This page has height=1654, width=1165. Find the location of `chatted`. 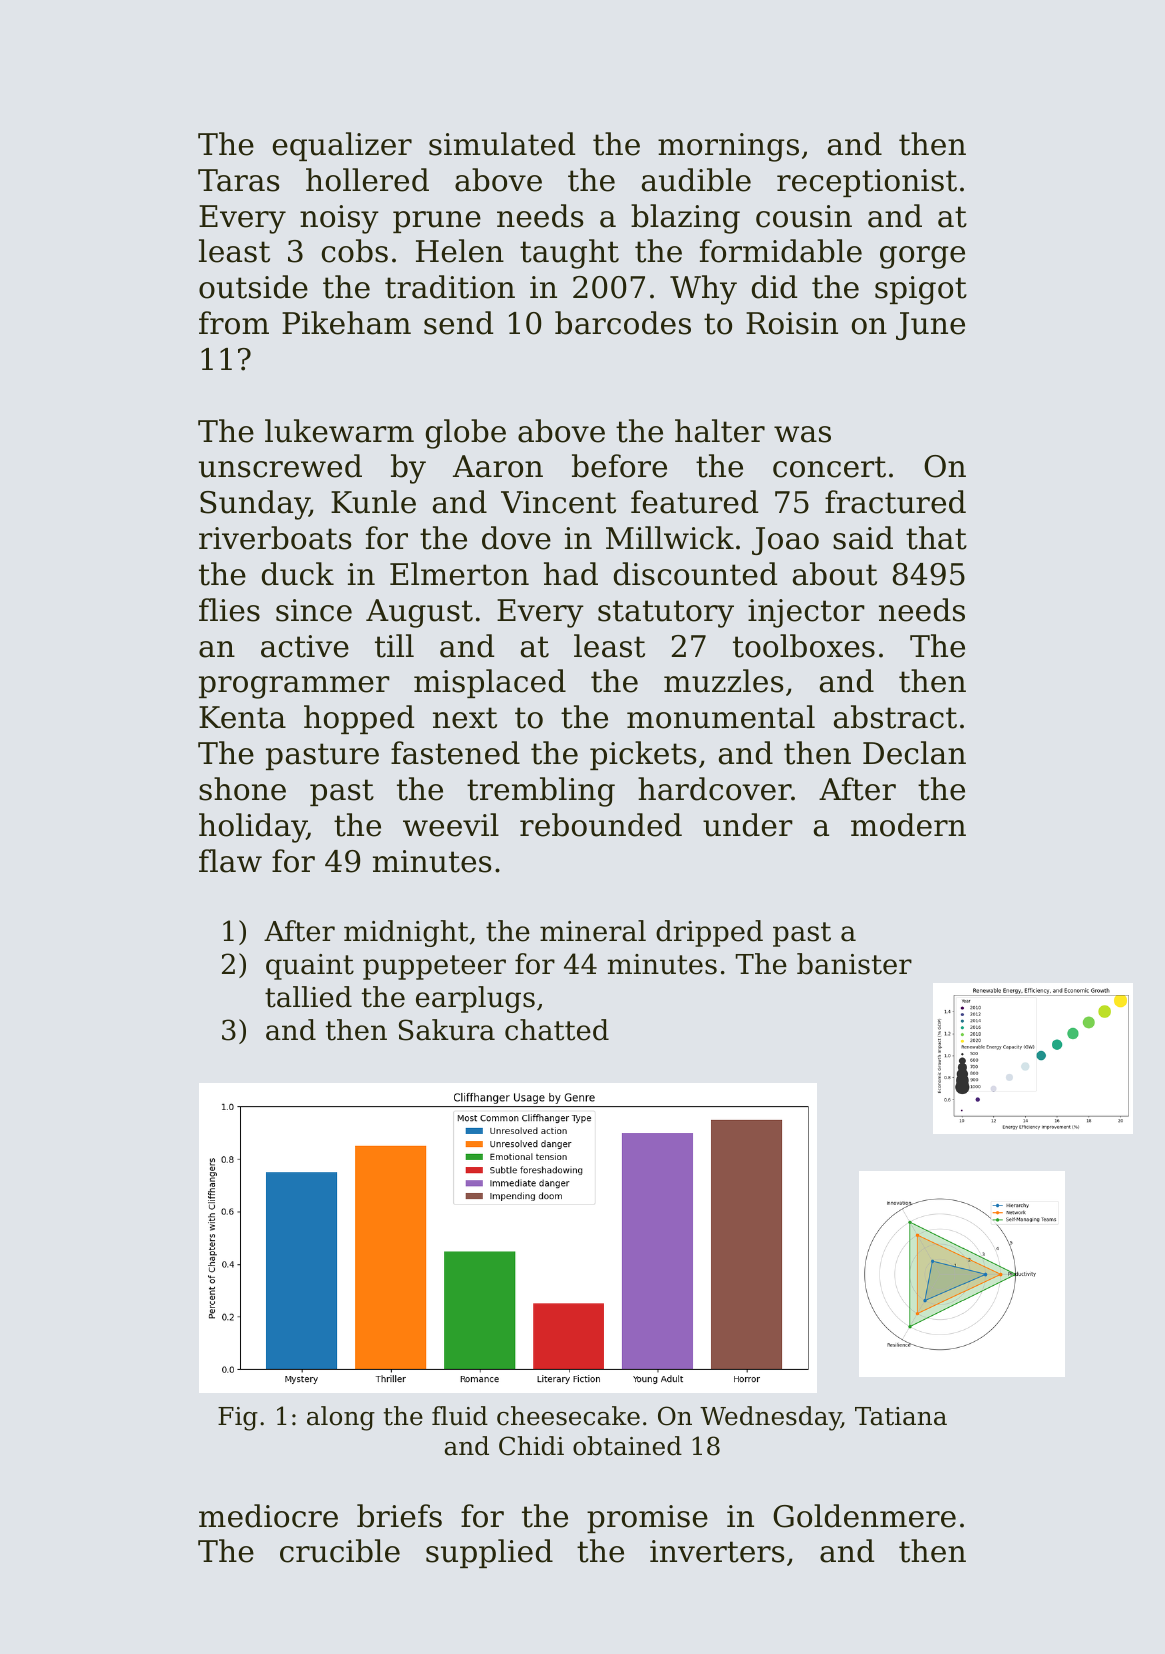

chatted is located at coordinates (557, 1030).
